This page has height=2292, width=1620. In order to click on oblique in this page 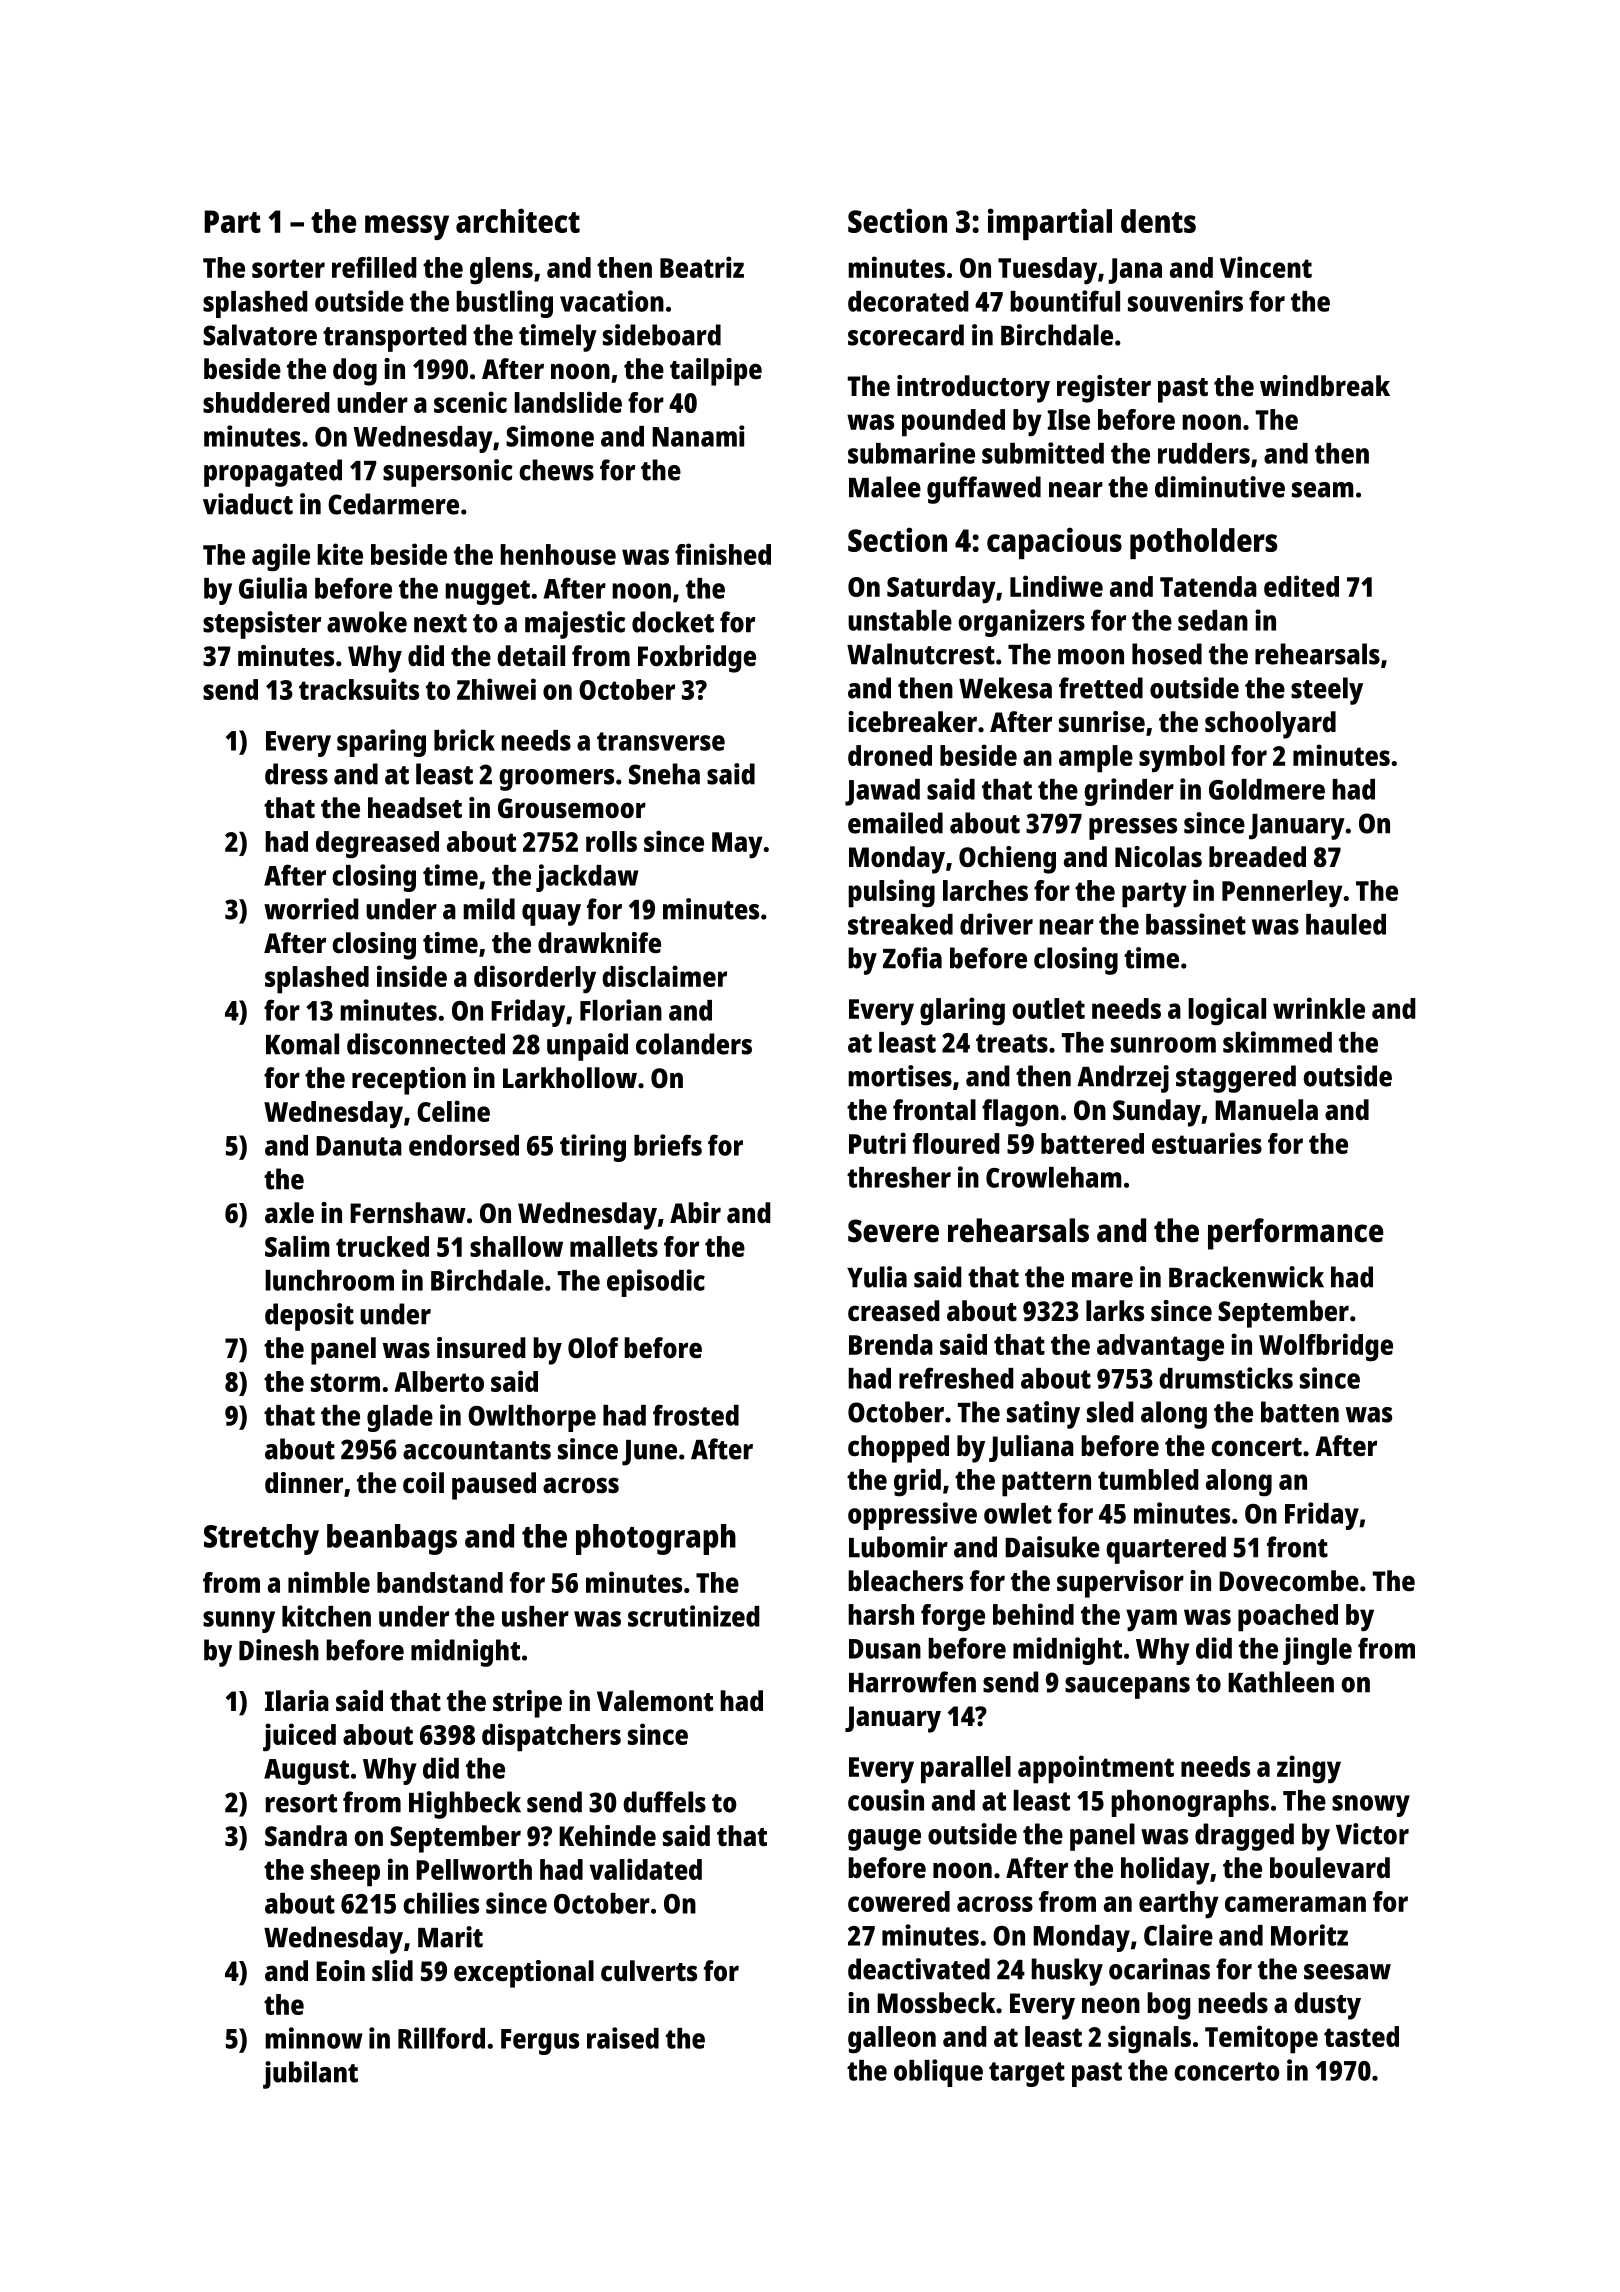, I will do `click(938, 2073)`.
